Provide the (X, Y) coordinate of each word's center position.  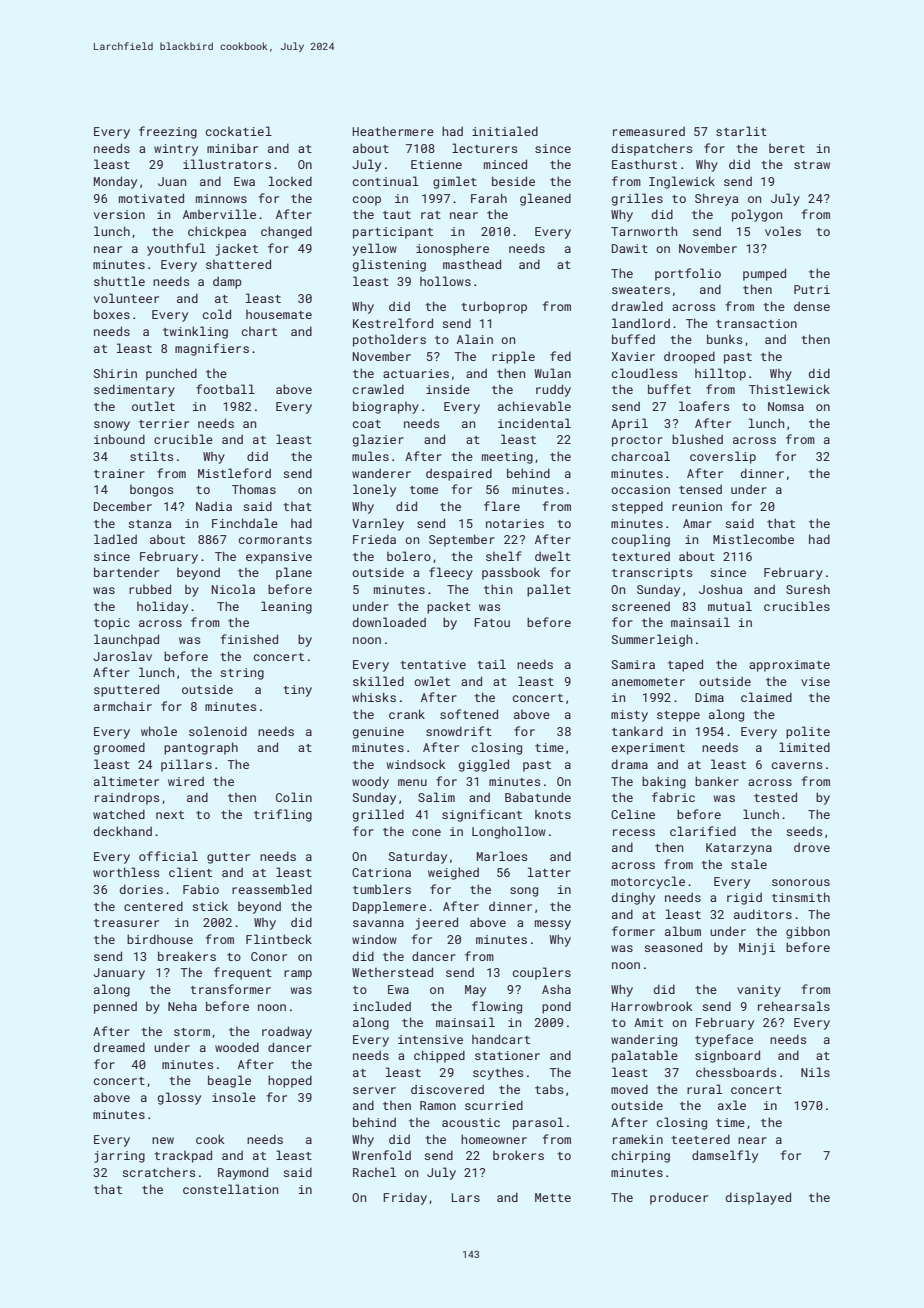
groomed (119, 748)
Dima (709, 697)
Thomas (254, 489)
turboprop (494, 307)
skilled (378, 681)
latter (549, 872)
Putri (812, 289)
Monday (115, 182)
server (374, 1090)
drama (630, 764)
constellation (230, 1189)
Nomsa (786, 406)
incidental (534, 423)
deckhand (123, 831)
